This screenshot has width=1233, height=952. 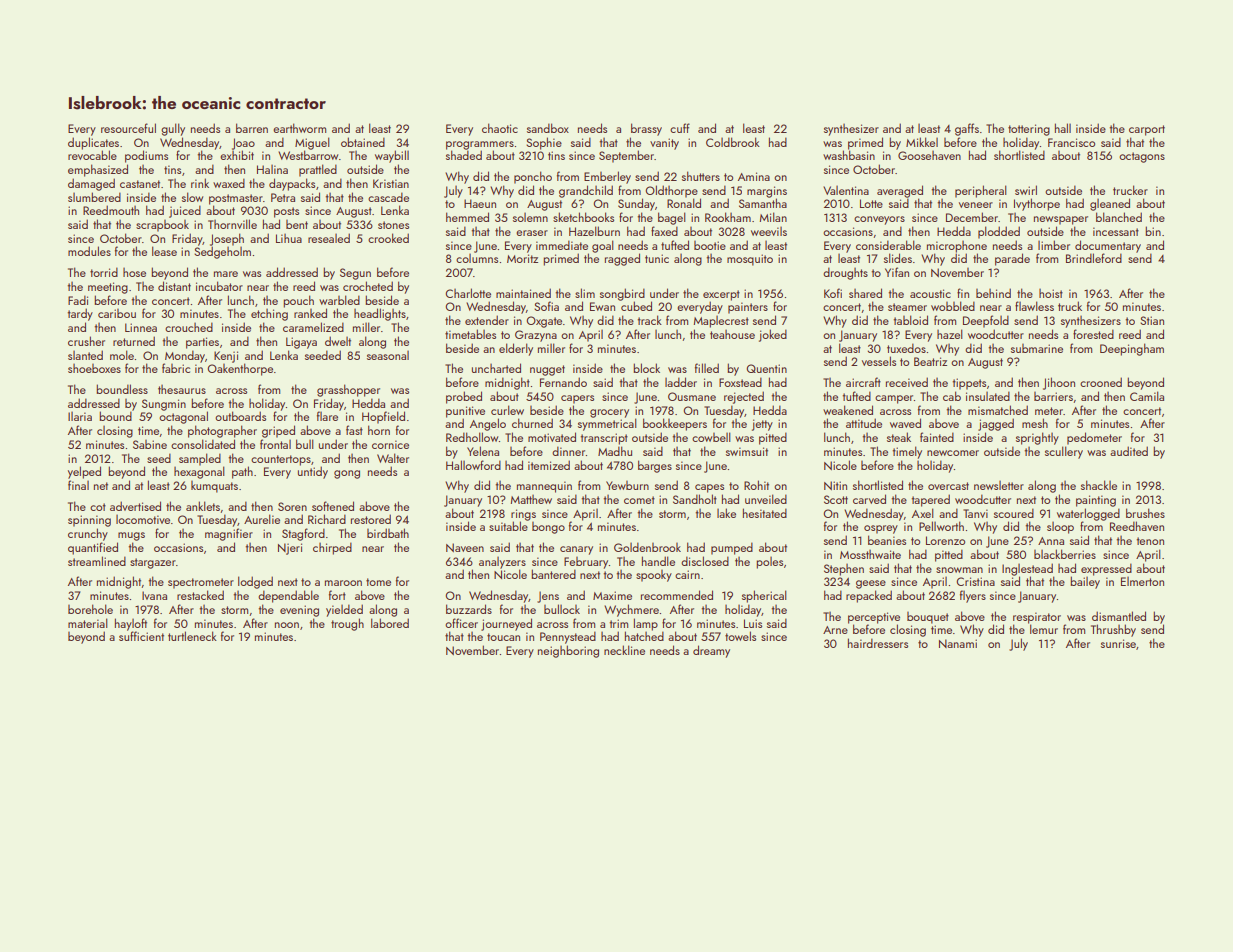 I want to click on octagons, so click(x=1142, y=157).
